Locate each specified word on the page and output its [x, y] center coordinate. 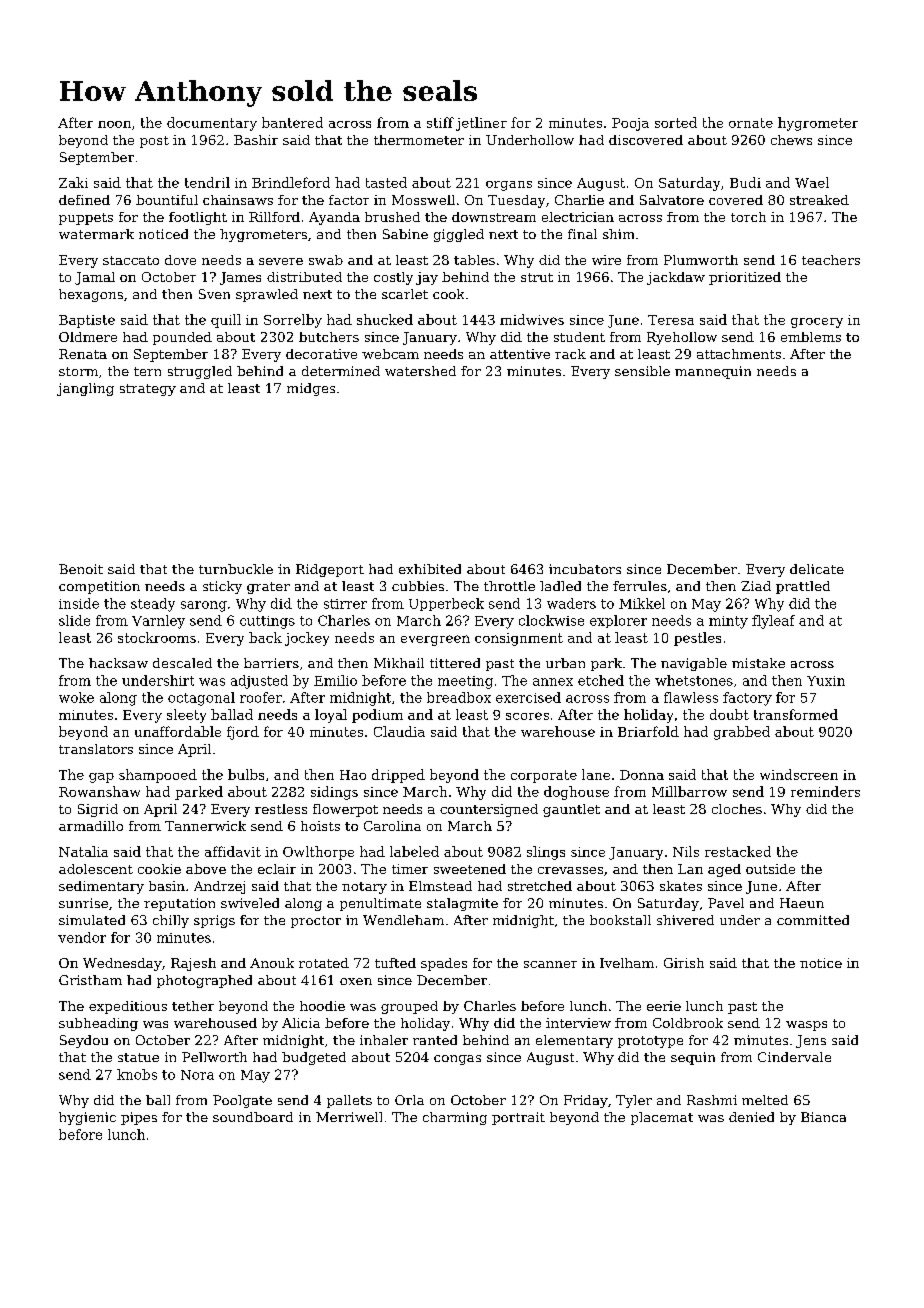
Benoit [81, 569]
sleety [186, 716]
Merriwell [349, 1117]
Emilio [335, 680]
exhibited [430, 569]
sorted [676, 122]
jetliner [481, 124]
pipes [139, 1118]
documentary [212, 124]
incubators [585, 569]
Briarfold [648, 731]
